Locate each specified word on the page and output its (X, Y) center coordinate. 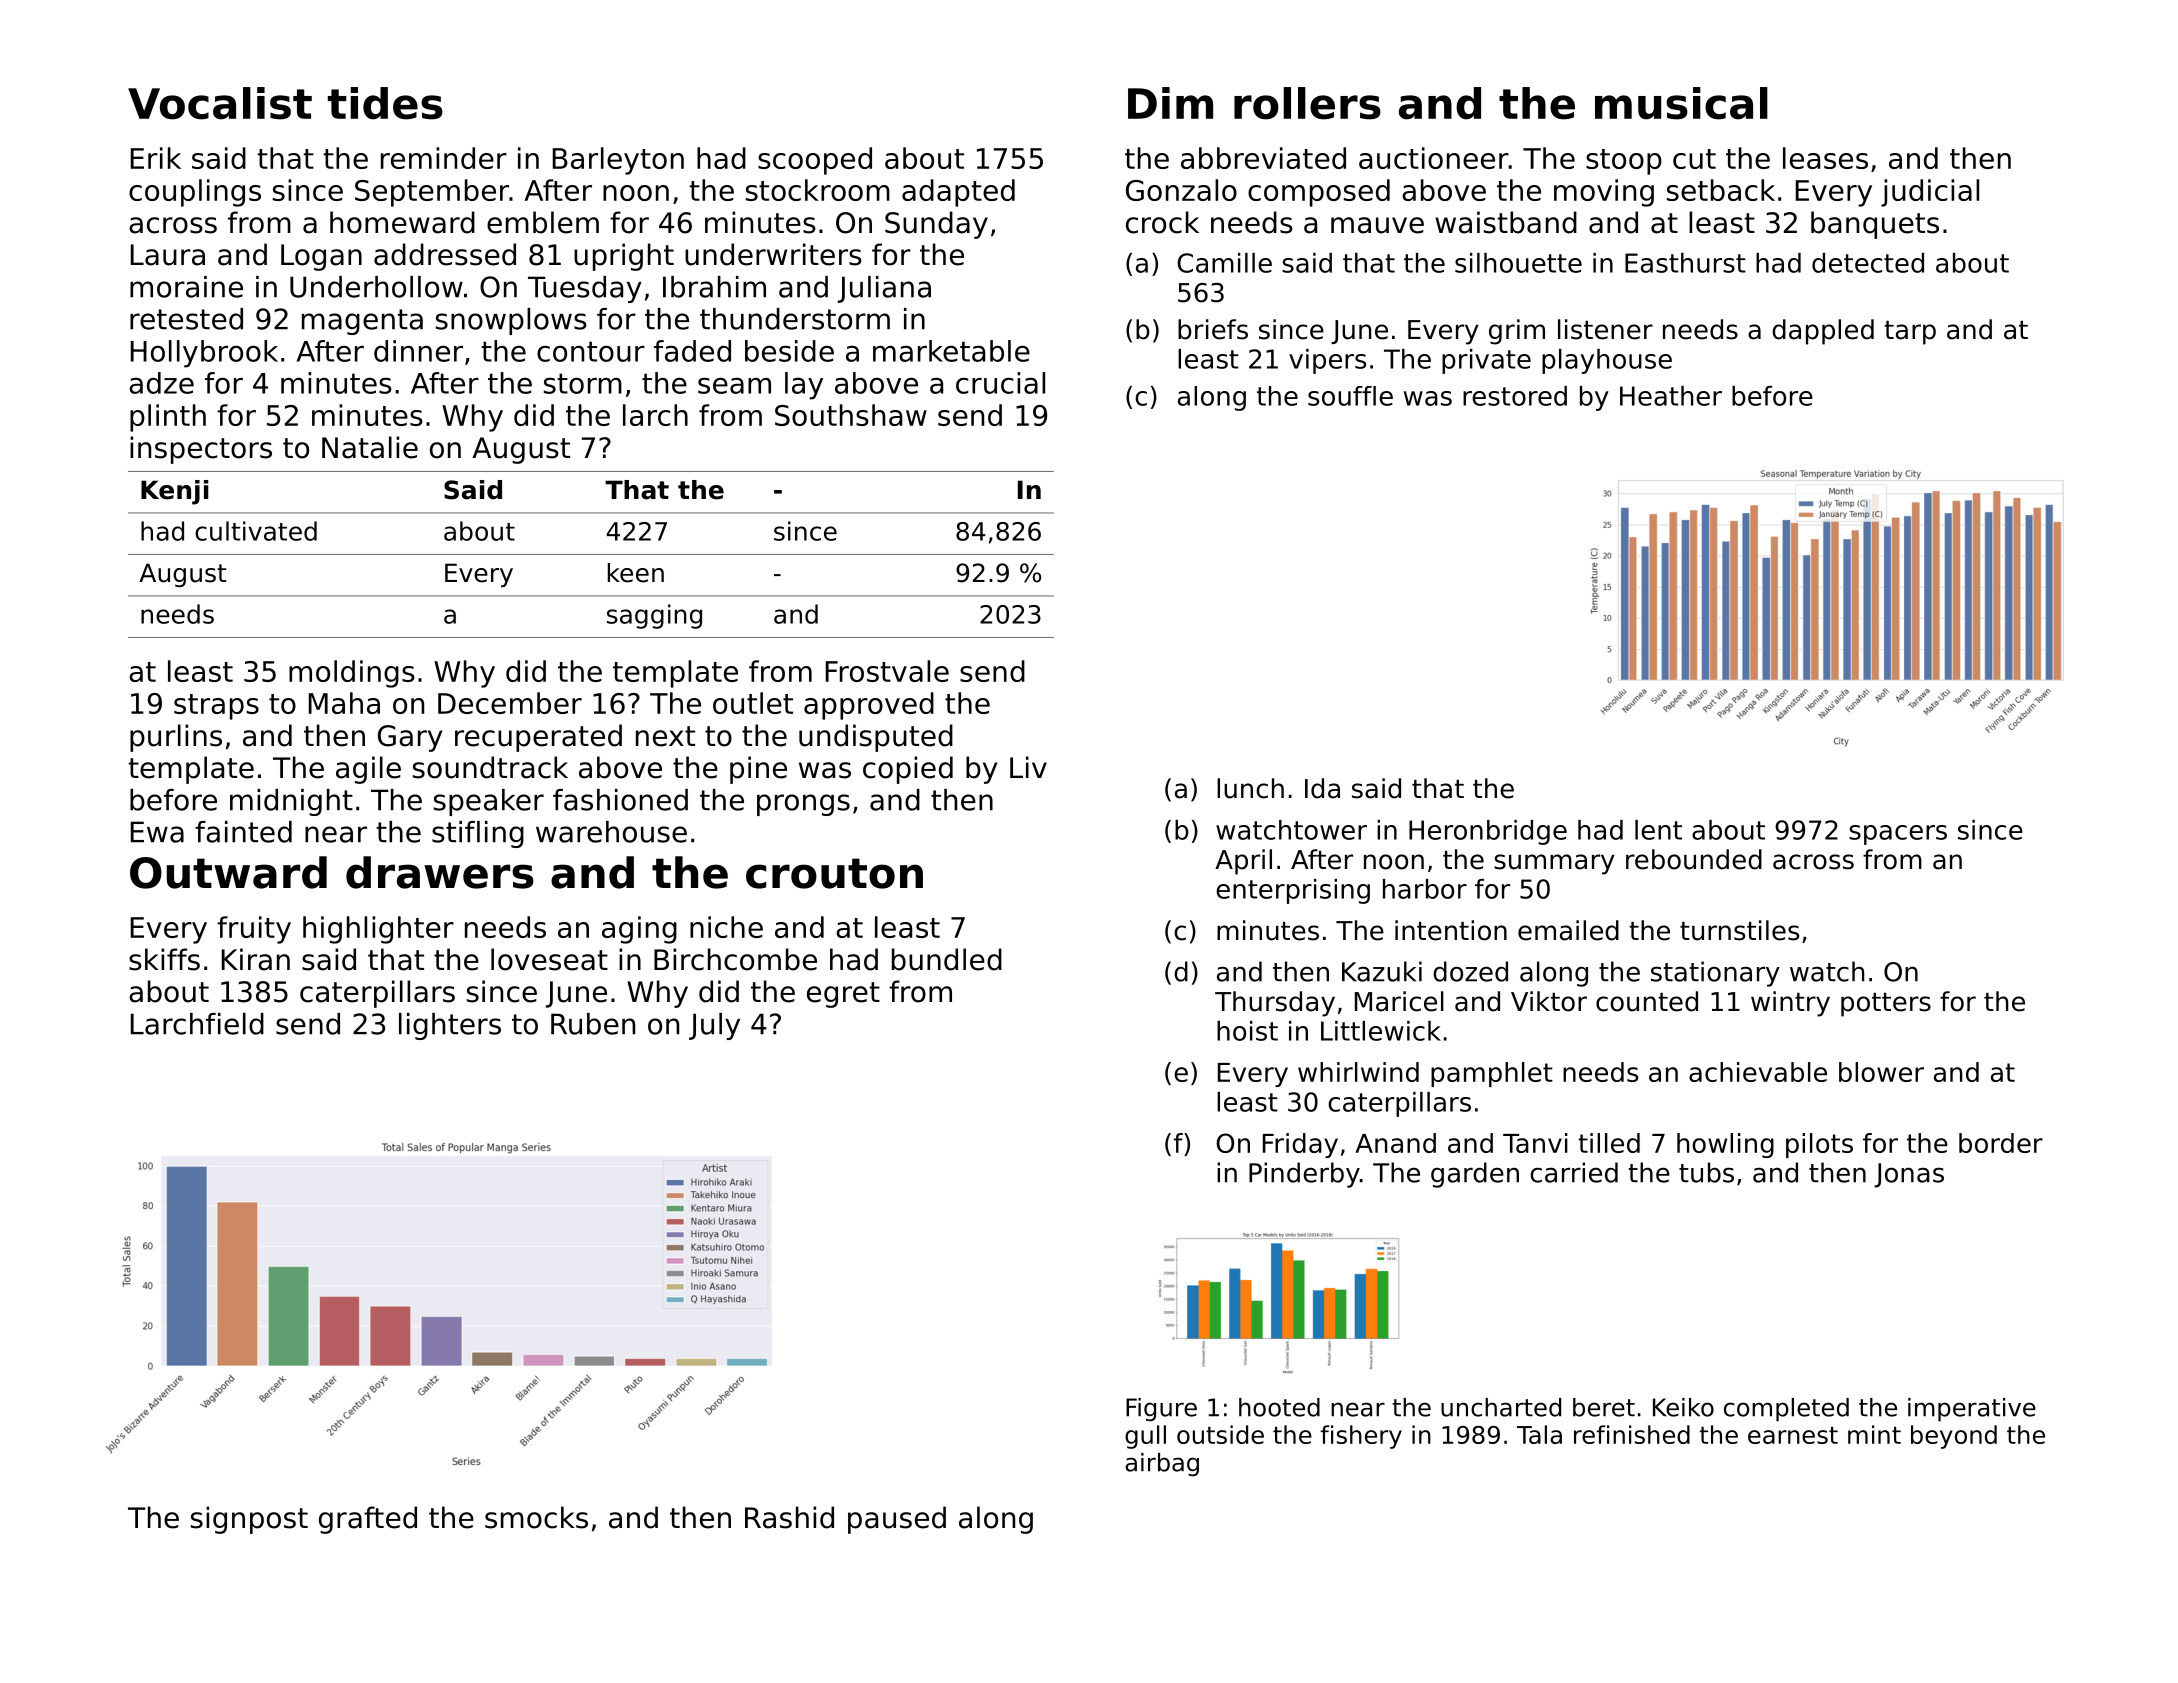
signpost (249, 1520)
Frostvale (887, 671)
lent (1658, 830)
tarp (1910, 333)
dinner (418, 351)
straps (216, 707)
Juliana (884, 289)
